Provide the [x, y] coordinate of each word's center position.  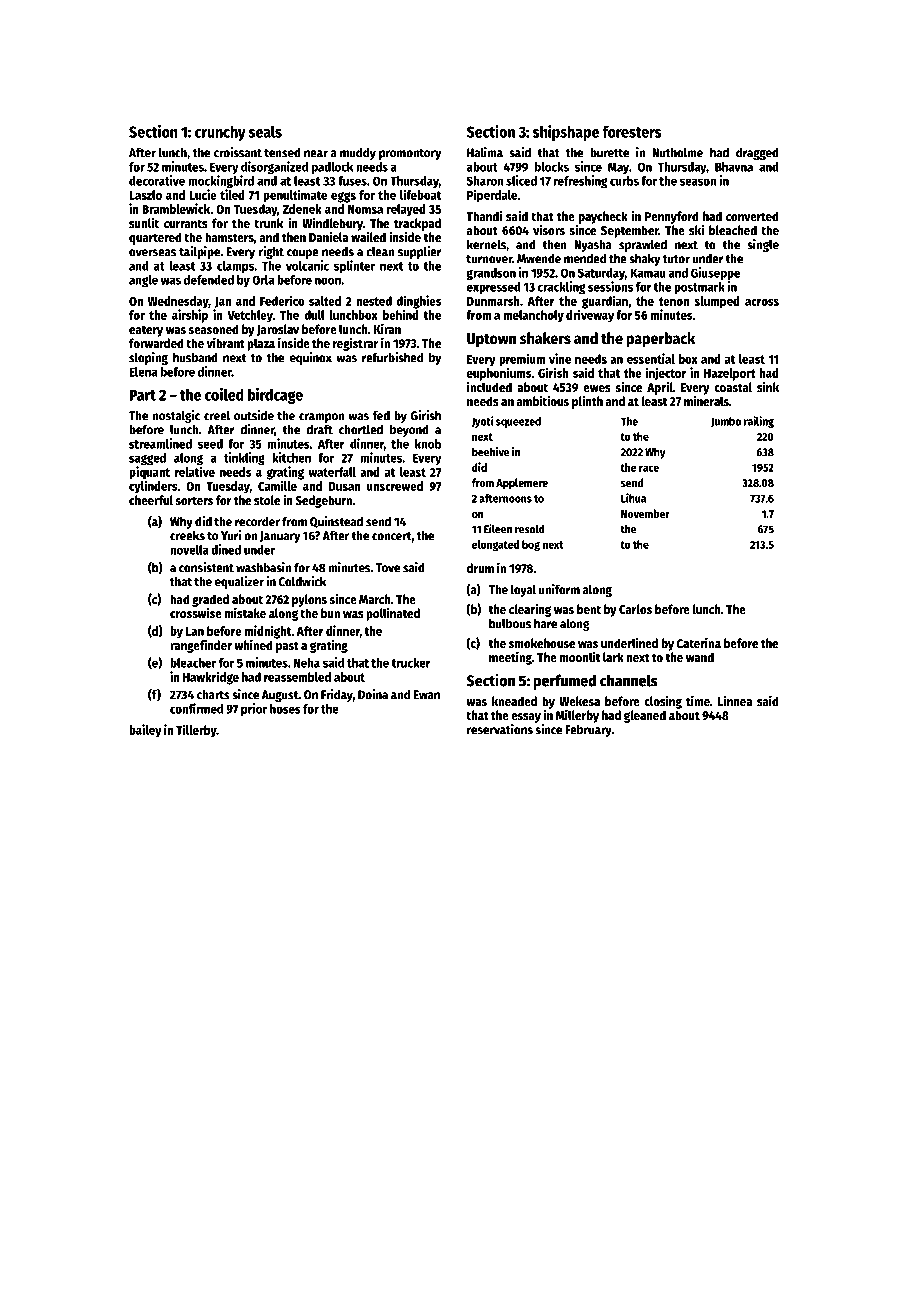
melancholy [533, 316]
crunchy [220, 133]
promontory [410, 154]
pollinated [393, 614]
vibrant [226, 342]
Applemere [522, 484]
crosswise [196, 613]
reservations [500, 729]
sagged [147, 459]
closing [663, 702]
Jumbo [726, 422]
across [762, 302]
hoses [285, 709]
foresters [632, 131]
